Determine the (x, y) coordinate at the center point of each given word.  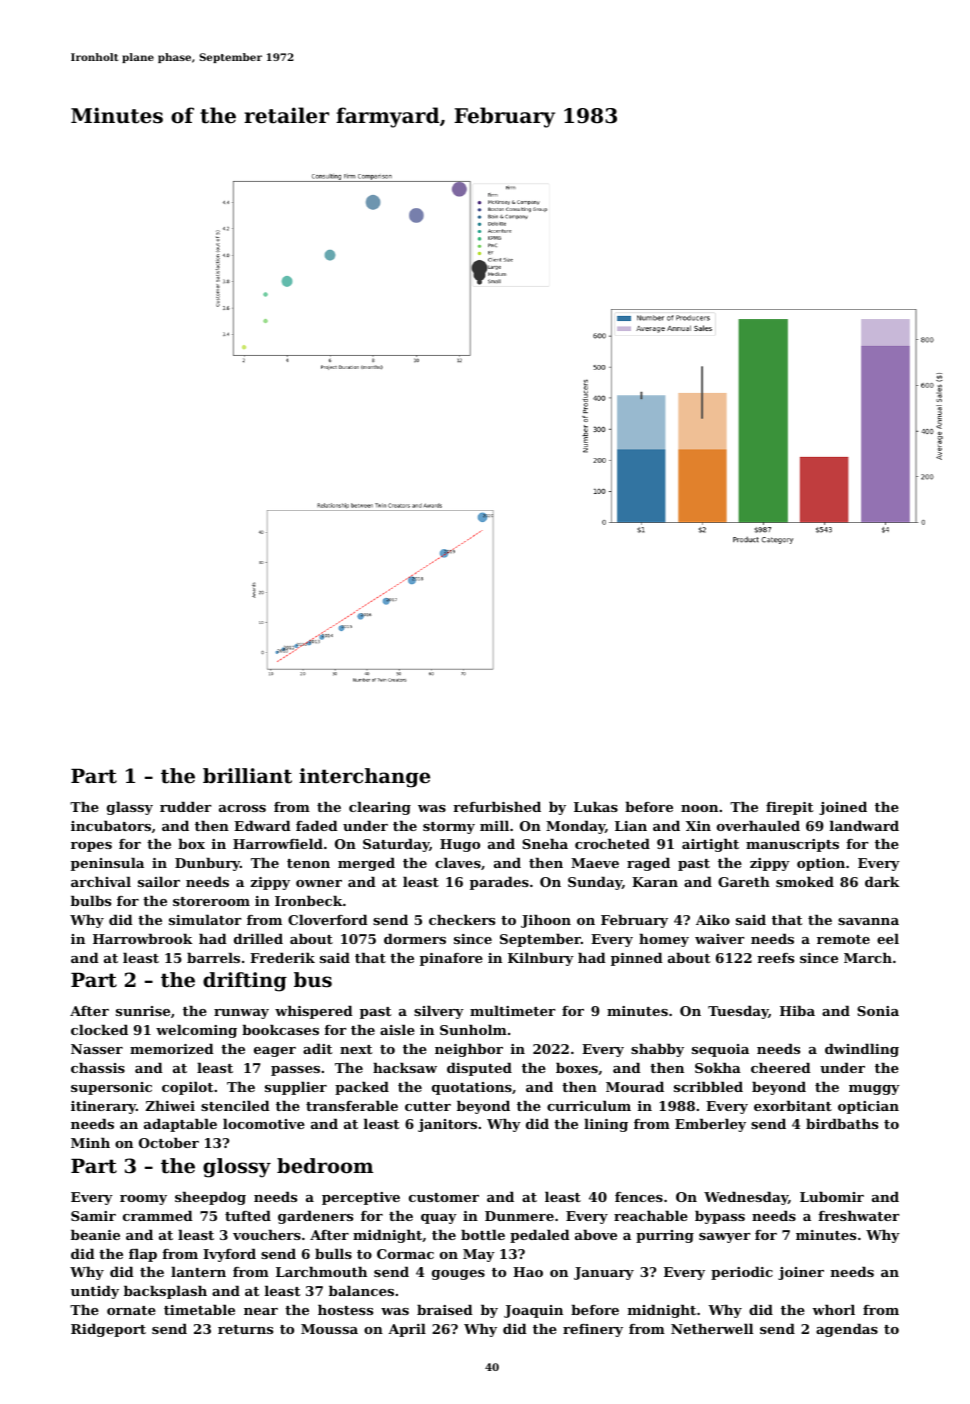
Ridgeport (108, 1330)
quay (439, 1219)
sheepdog (210, 1198)
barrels (213, 958)
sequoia (720, 1050)
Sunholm (473, 1030)
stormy (449, 828)
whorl (833, 1310)
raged (648, 864)
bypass (720, 1217)
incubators (111, 826)
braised (445, 1310)
